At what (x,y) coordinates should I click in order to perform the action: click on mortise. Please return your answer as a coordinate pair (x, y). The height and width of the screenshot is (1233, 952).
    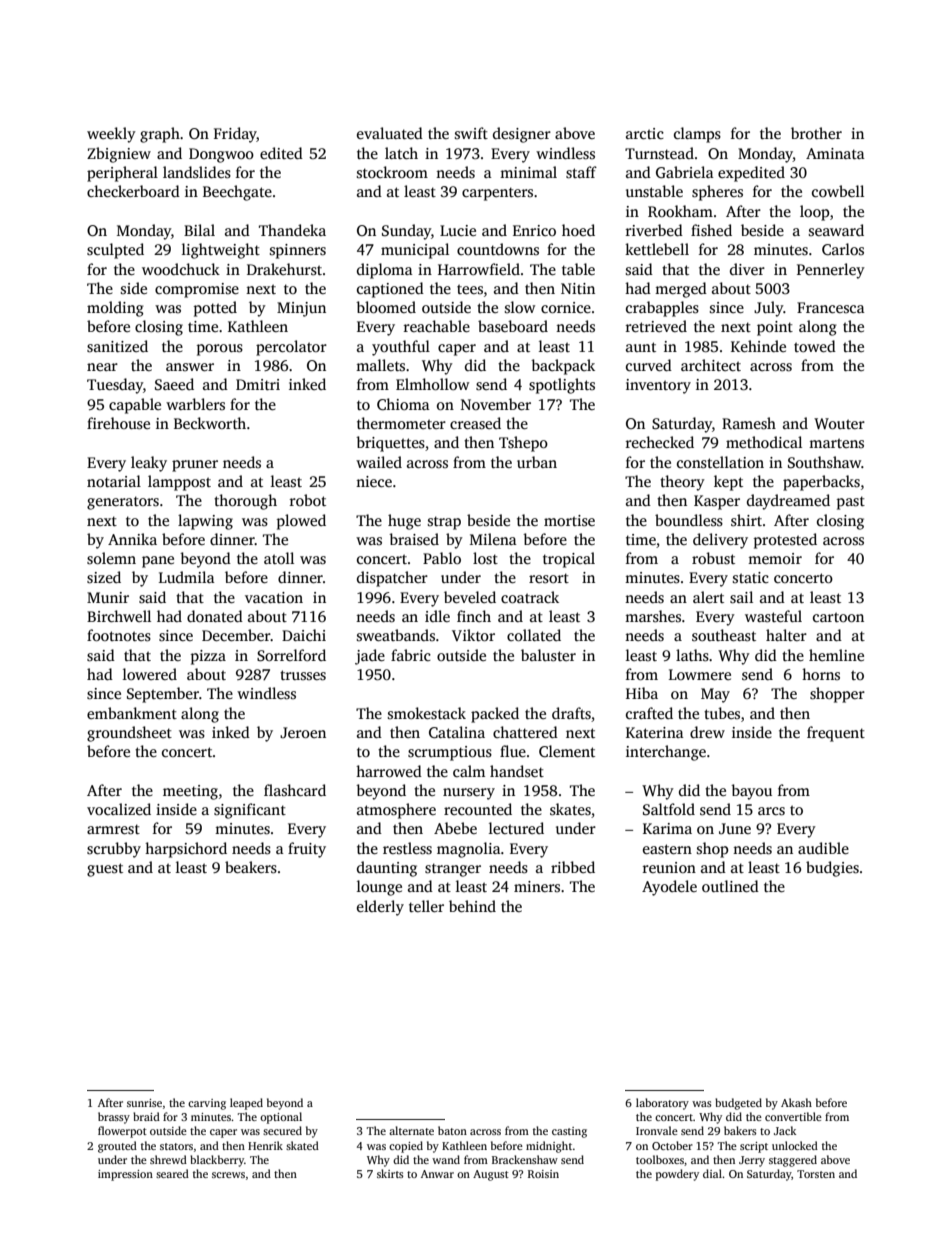
    Looking at the image, I should click on (569, 521).
